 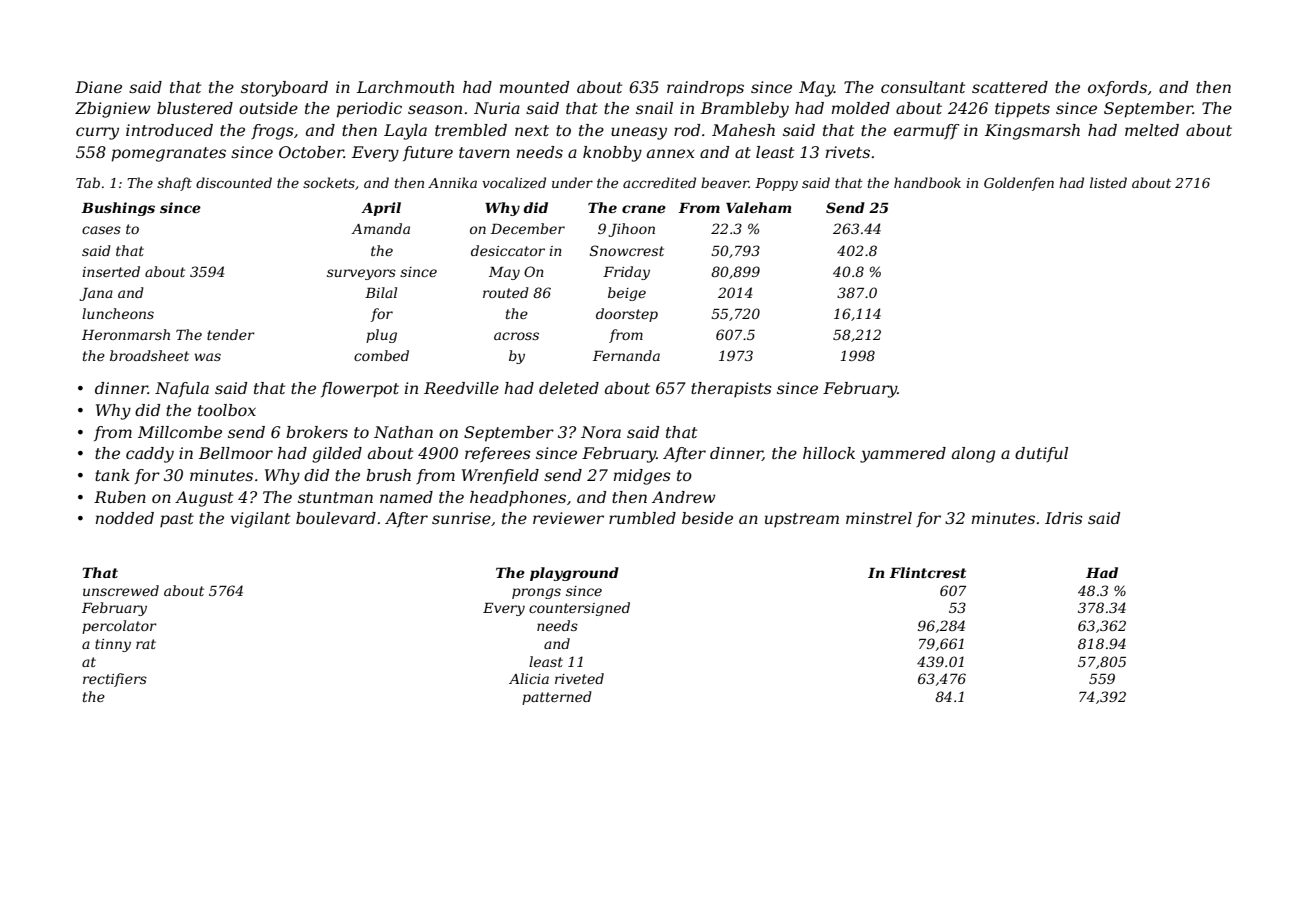 I want to click on Wrenfield, so click(x=500, y=476).
